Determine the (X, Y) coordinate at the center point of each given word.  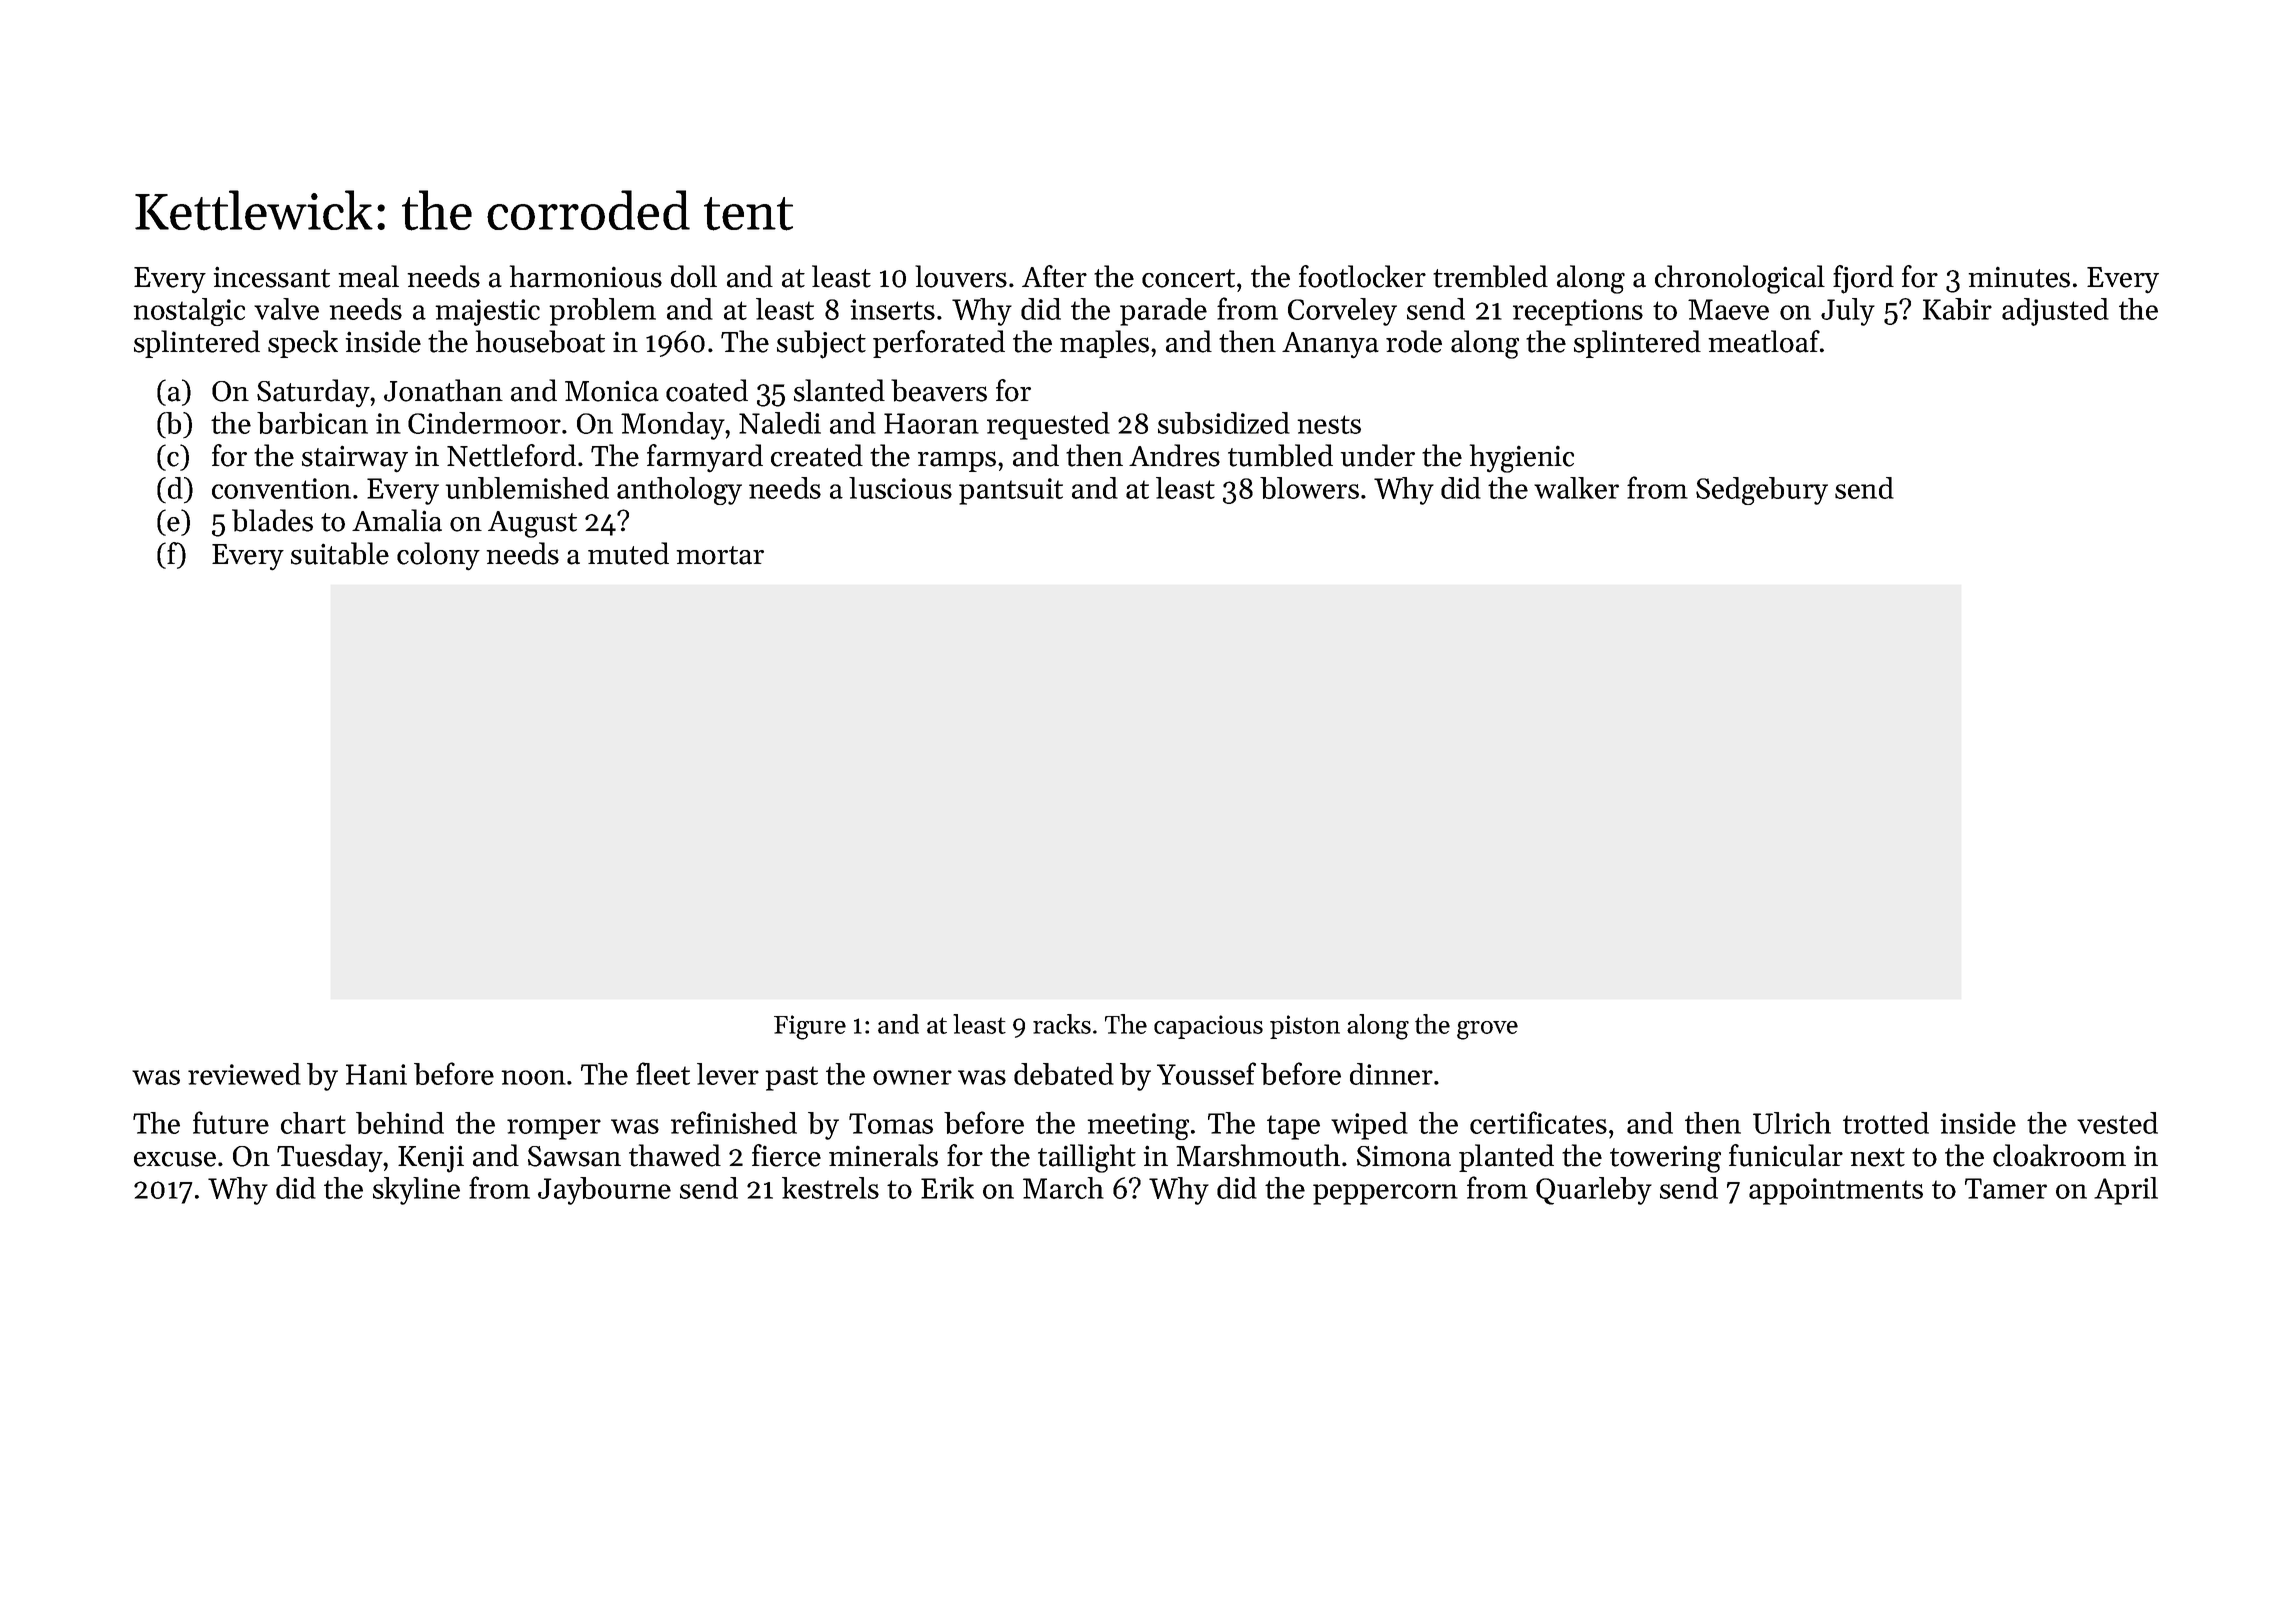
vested (2117, 1123)
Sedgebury (1762, 491)
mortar (720, 555)
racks (1062, 1024)
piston (1305, 1027)
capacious (1208, 1027)
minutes (2019, 277)
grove (1487, 1030)
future (231, 1122)
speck (303, 344)
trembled (1490, 276)
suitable (340, 553)
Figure (810, 1027)
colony (438, 556)
